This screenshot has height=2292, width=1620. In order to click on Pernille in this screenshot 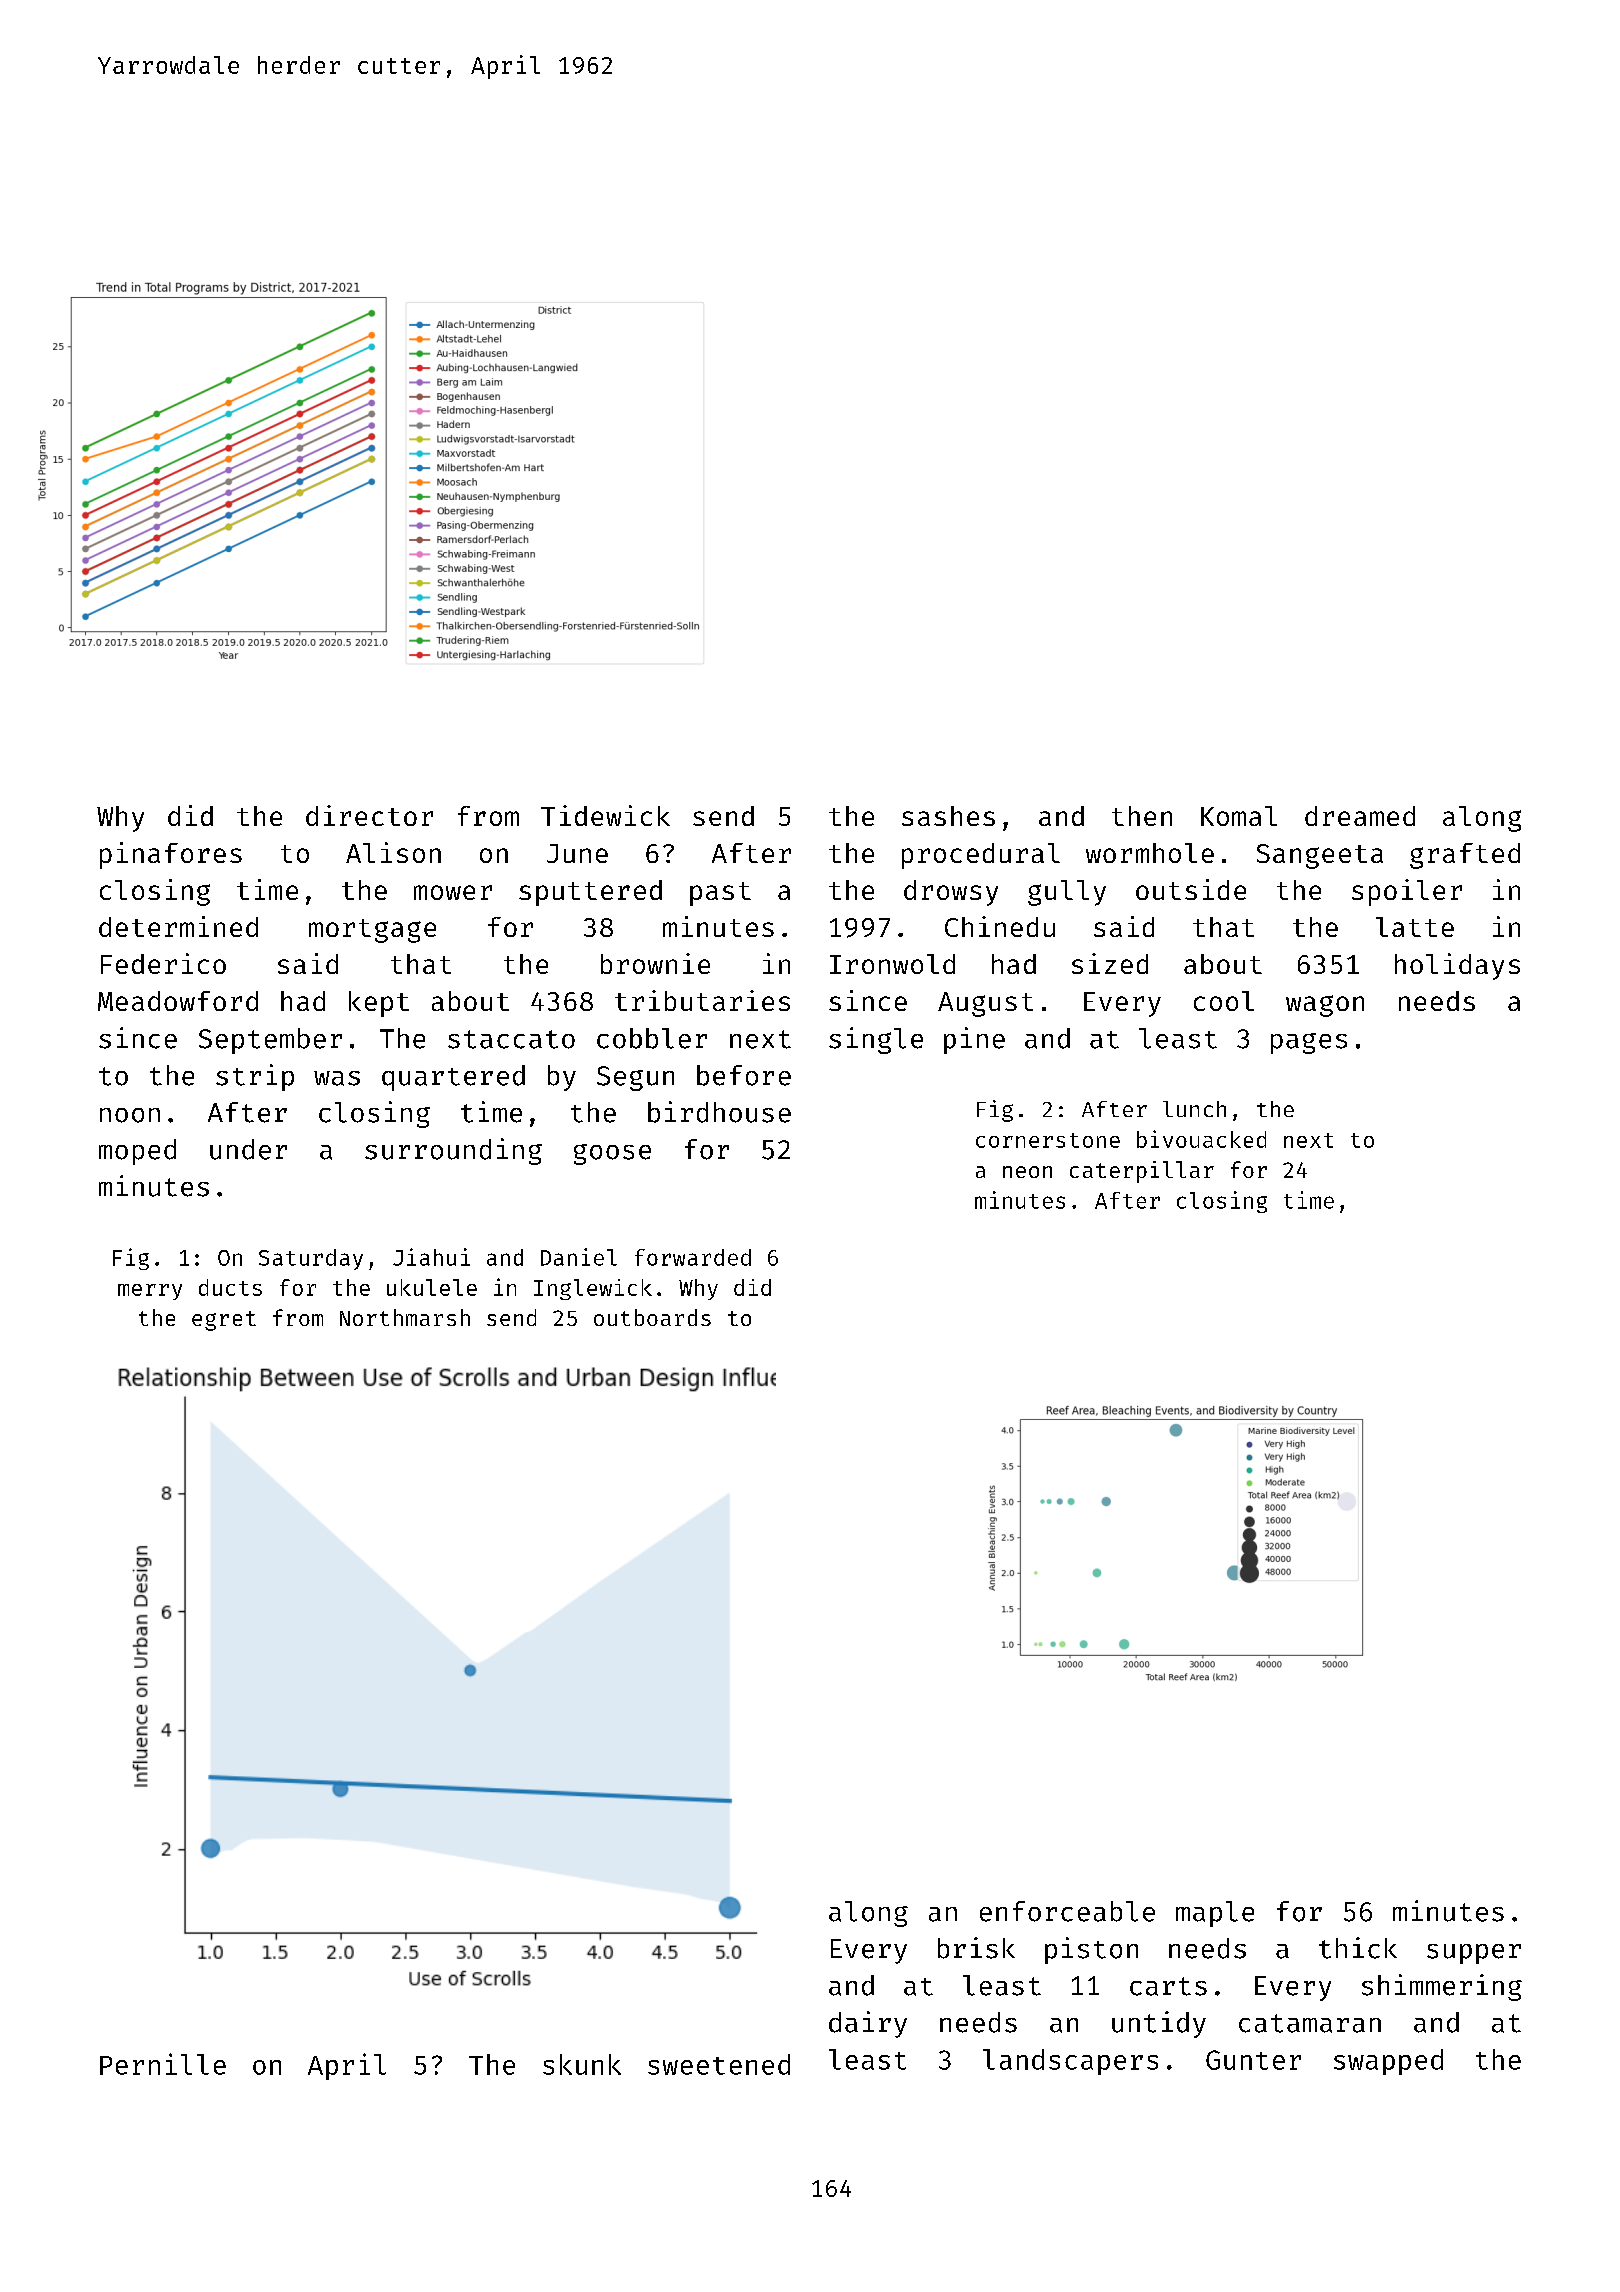, I will do `click(163, 2064)`.
